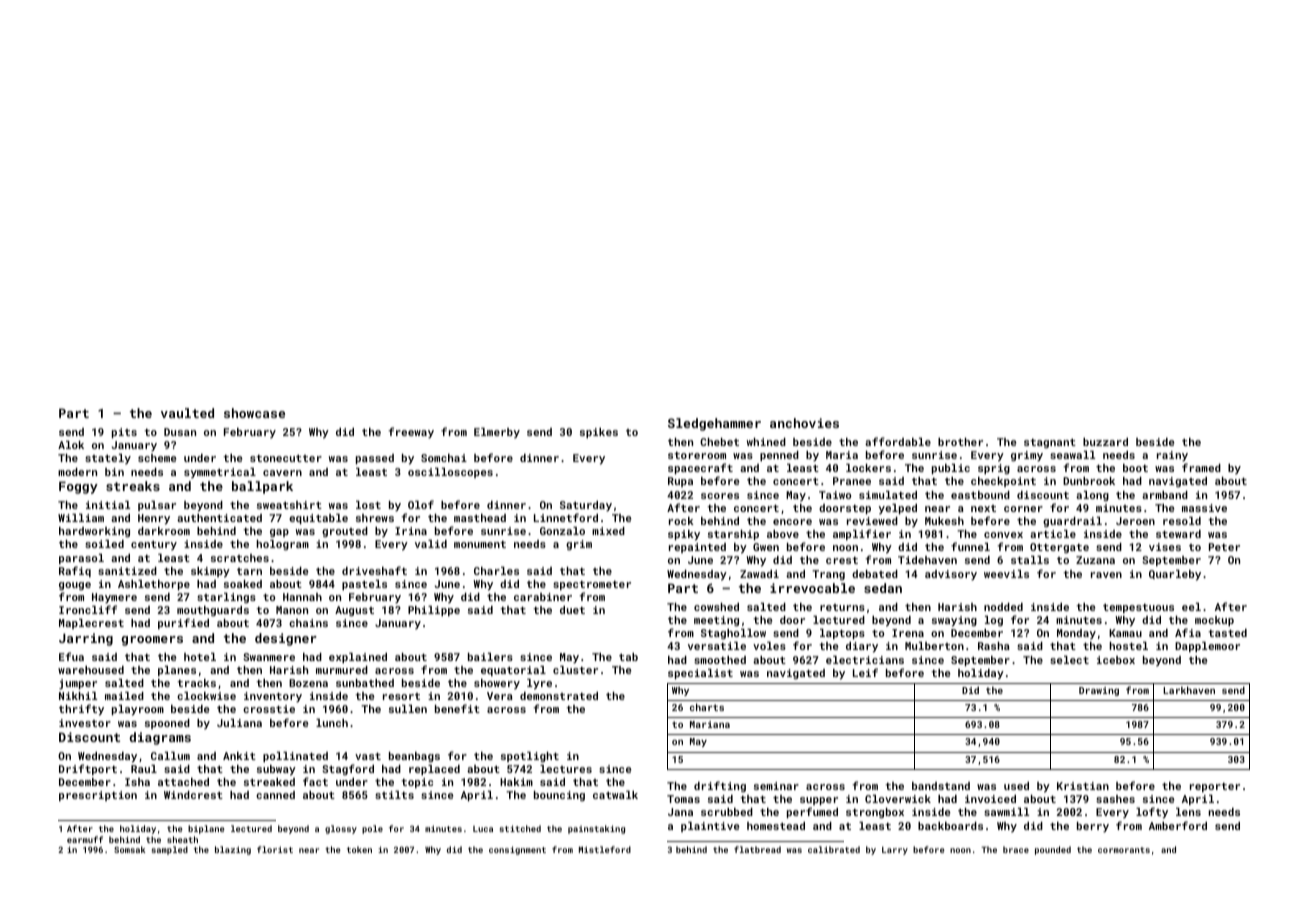 This screenshot has width=1308, height=924. I want to click on catwalk, so click(615, 795).
